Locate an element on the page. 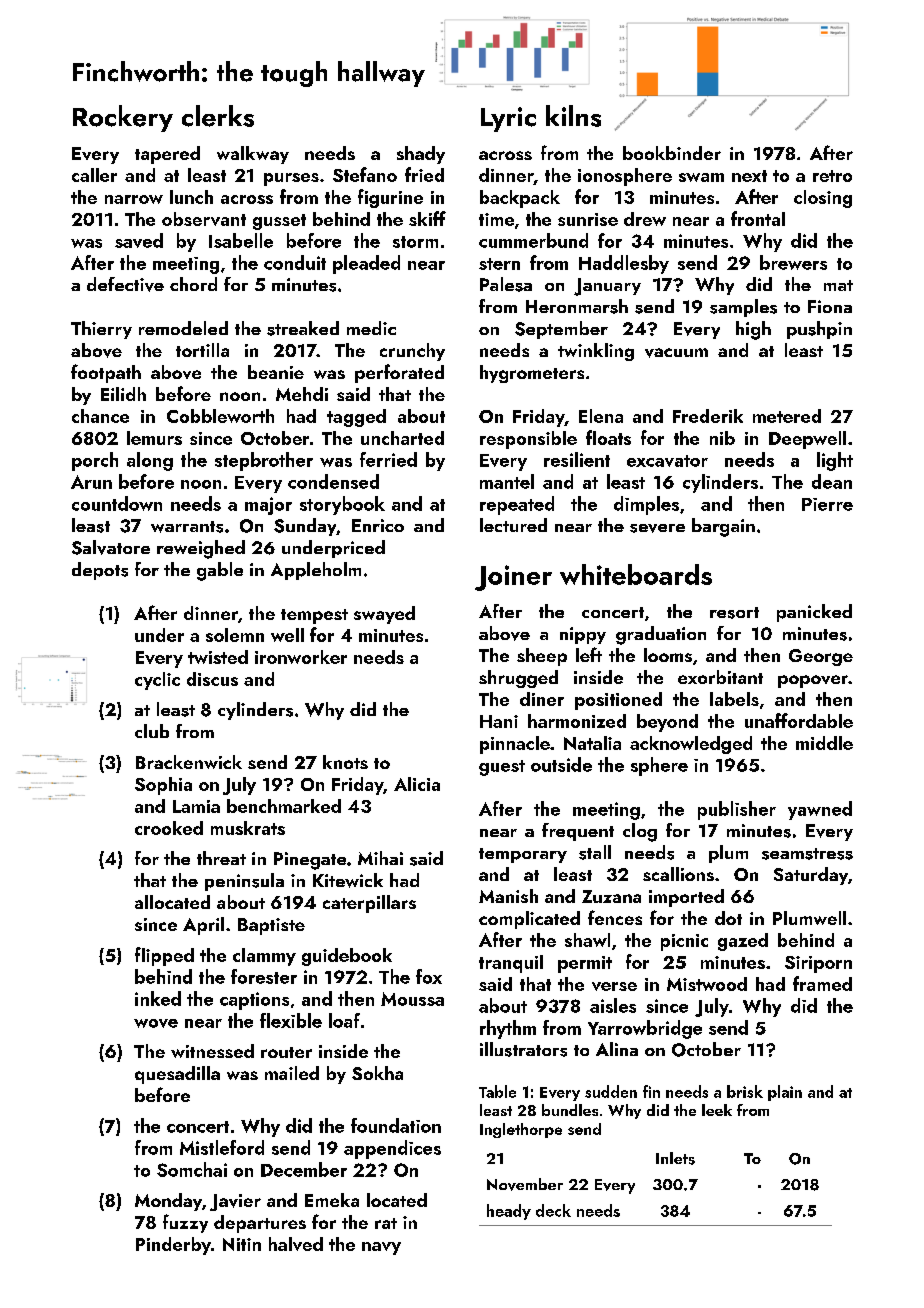 The image size is (924, 1308). panicked is located at coordinates (814, 613).
